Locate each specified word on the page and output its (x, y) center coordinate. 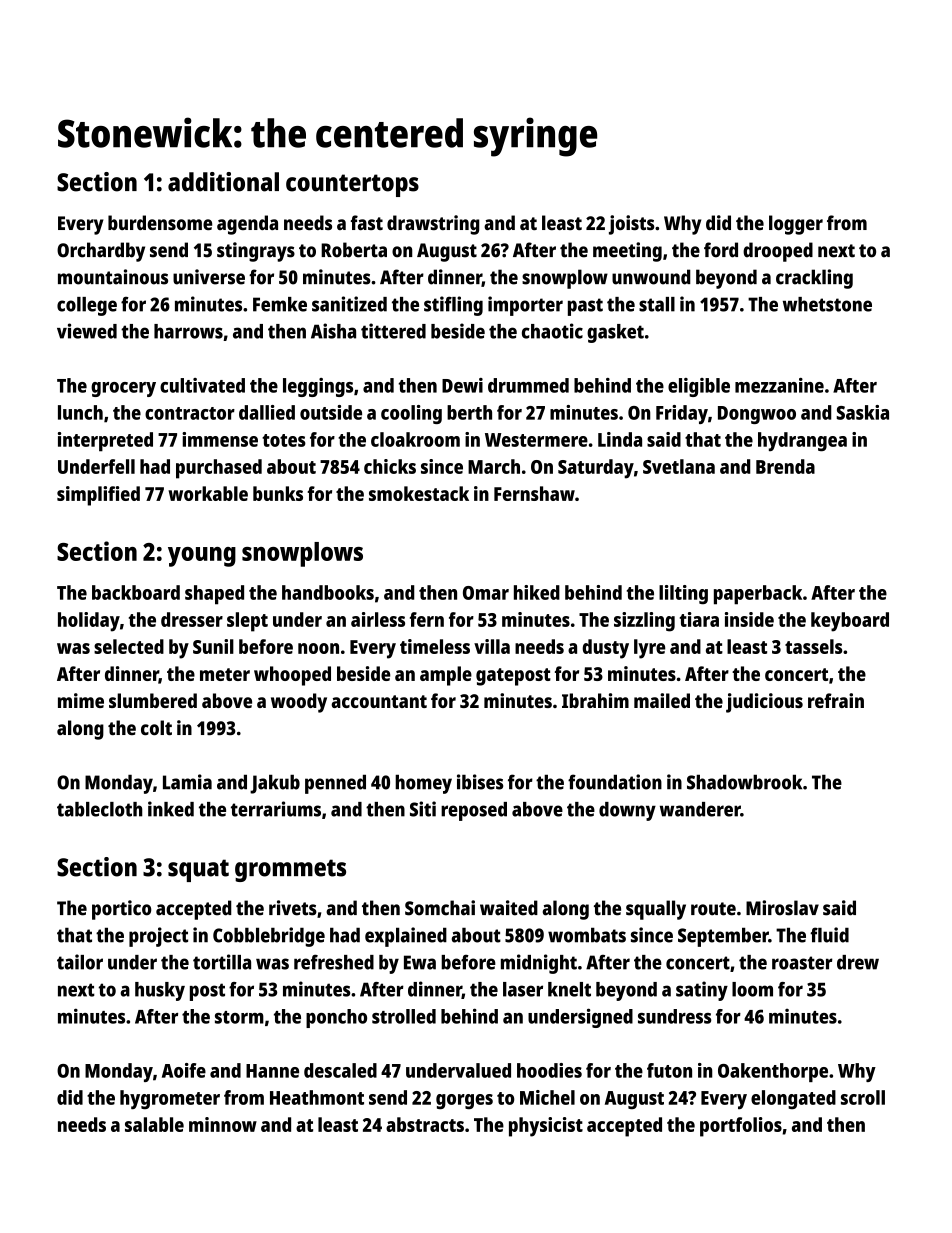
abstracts (425, 1124)
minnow (223, 1124)
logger (796, 225)
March (494, 466)
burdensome (160, 222)
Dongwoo (757, 415)
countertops (352, 185)
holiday (89, 622)
